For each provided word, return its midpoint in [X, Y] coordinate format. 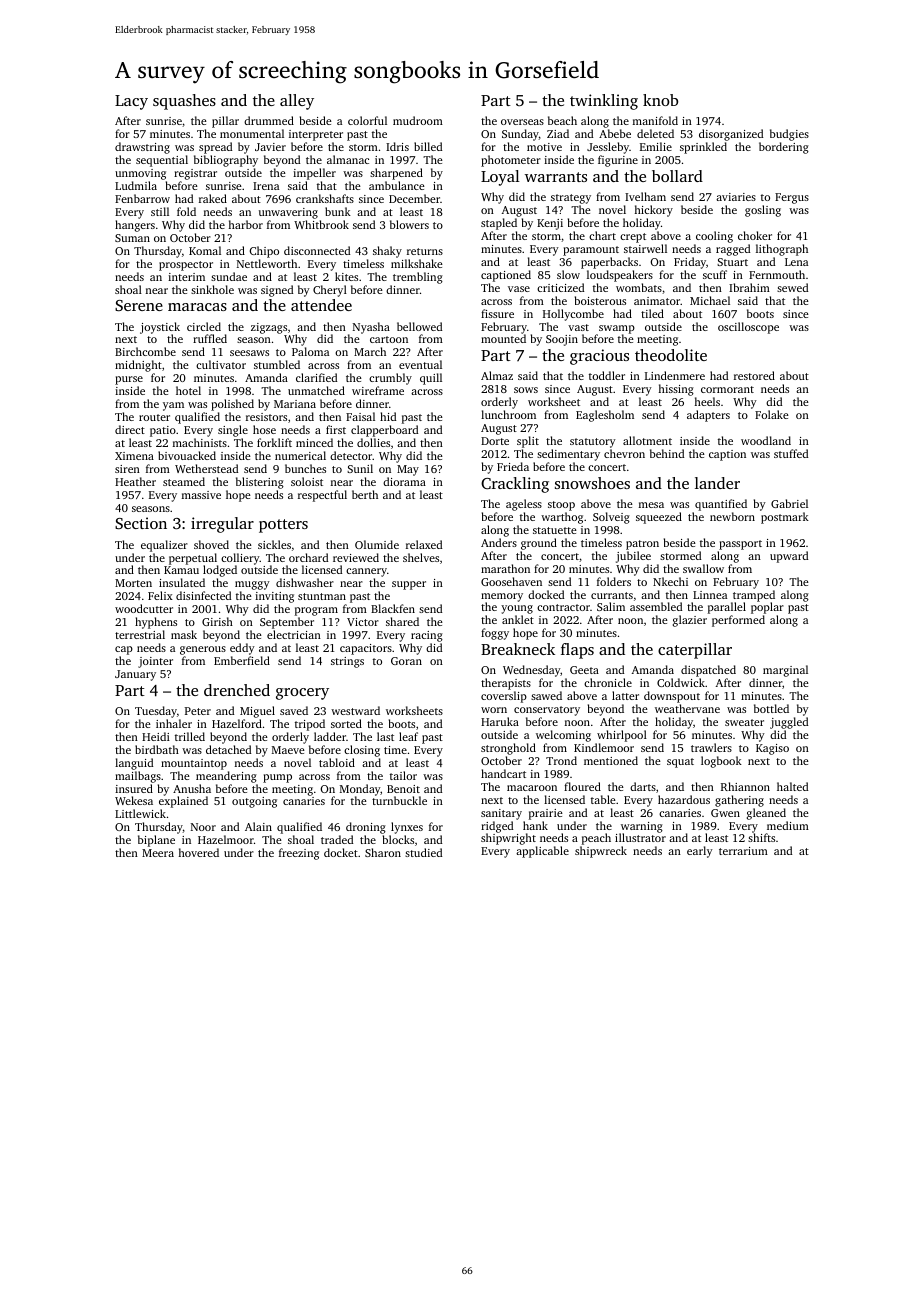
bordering [784, 148]
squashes [184, 102]
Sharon [383, 852]
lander [717, 483]
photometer [511, 161]
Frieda [513, 466]
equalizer [164, 546]
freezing [299, 854]
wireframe [378, 390]
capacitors [366, 649]
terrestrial [140, 634]
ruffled [210, 338]
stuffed [791, 453]
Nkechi [670, 581]
